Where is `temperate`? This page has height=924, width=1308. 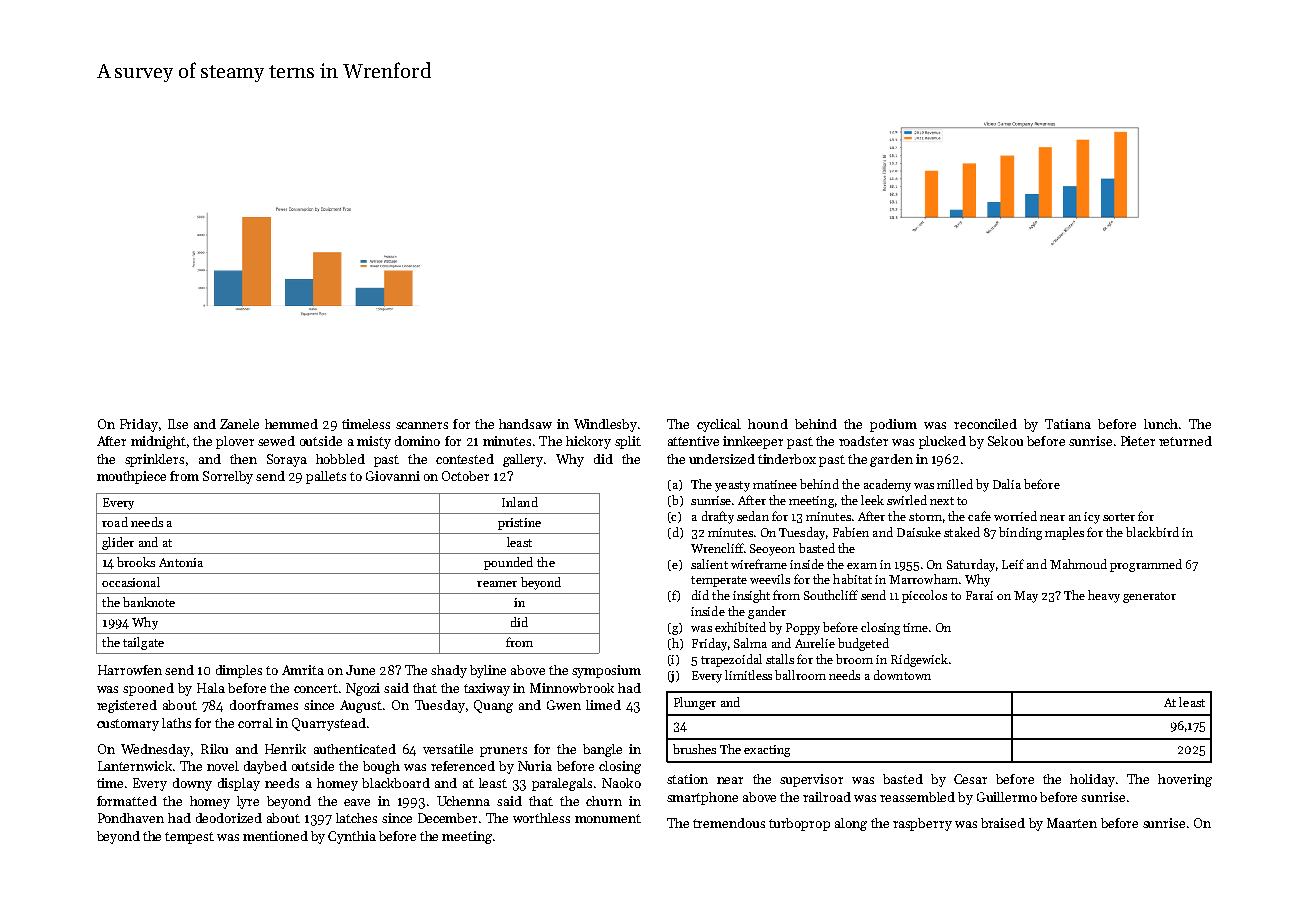
temperate is located at coordinates (719, 581).
